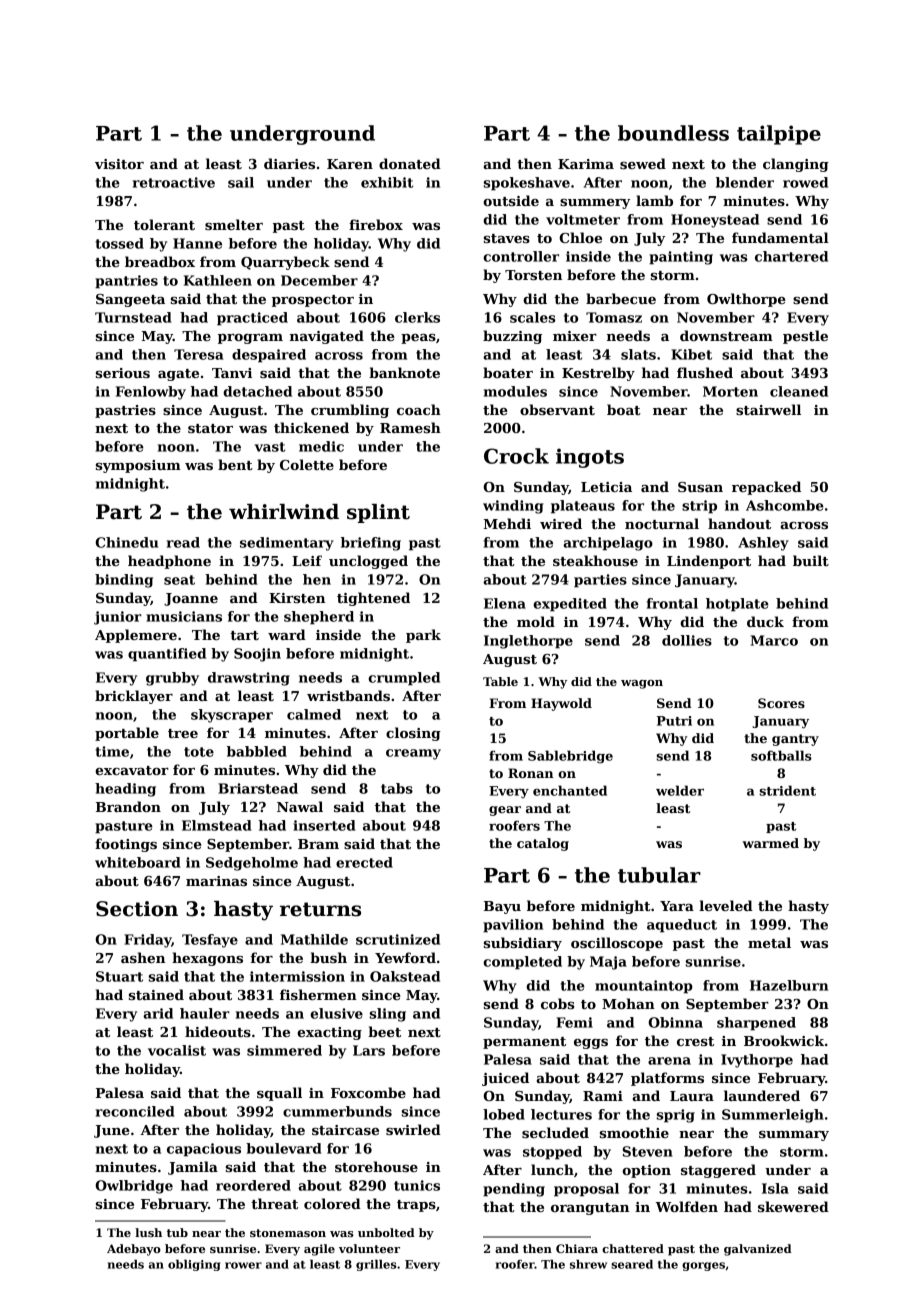 The image size is (924, 1308). I want to click on Mehdi, so click(507, 523).
